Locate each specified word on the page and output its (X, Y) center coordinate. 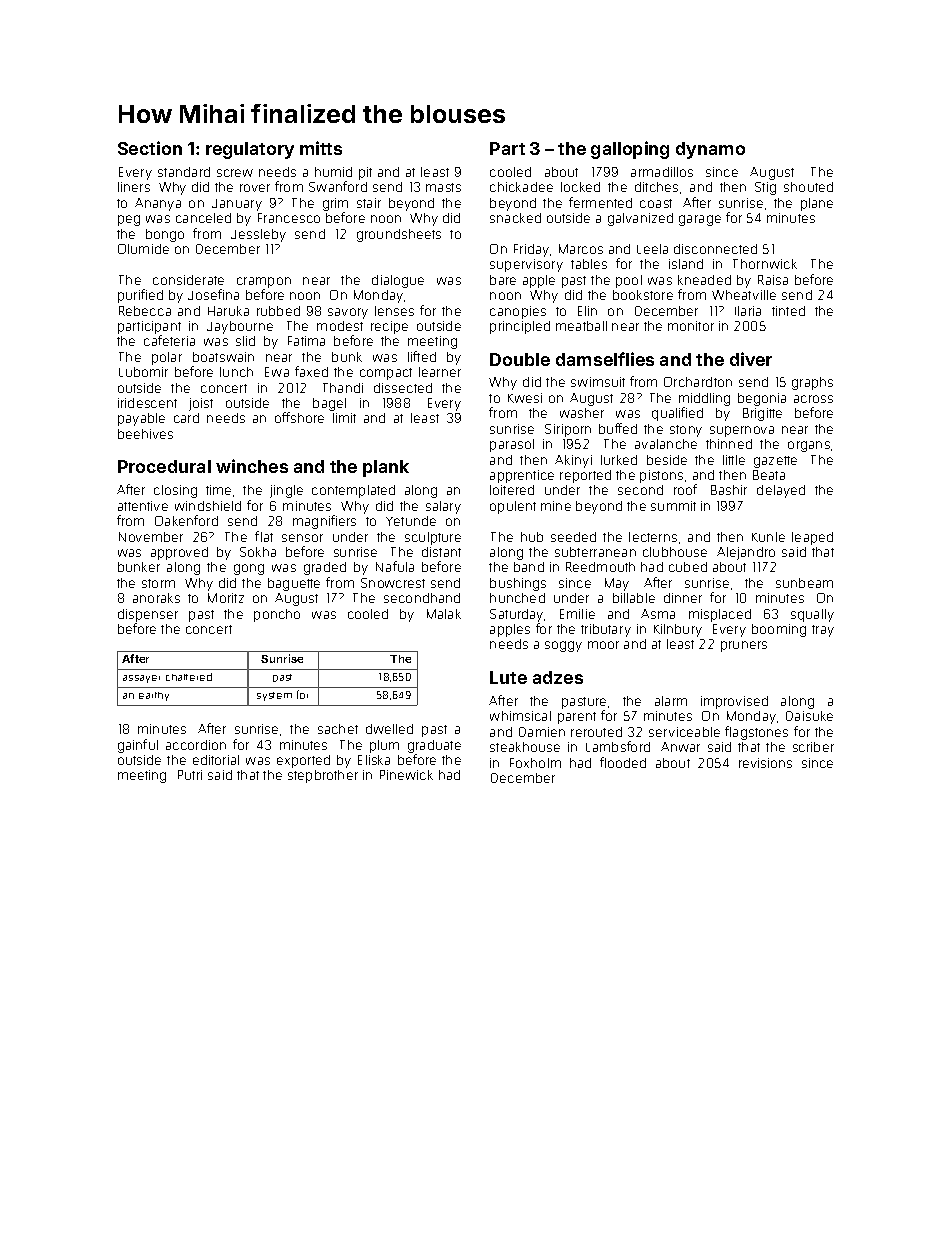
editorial (216, 760)
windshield (208, 506)
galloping (630, 150)
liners (134, 187)
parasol (512, 445)
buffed (618, 428)
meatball (581, 326)
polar (167, 358)
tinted (788, 311)
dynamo (710, 150)
